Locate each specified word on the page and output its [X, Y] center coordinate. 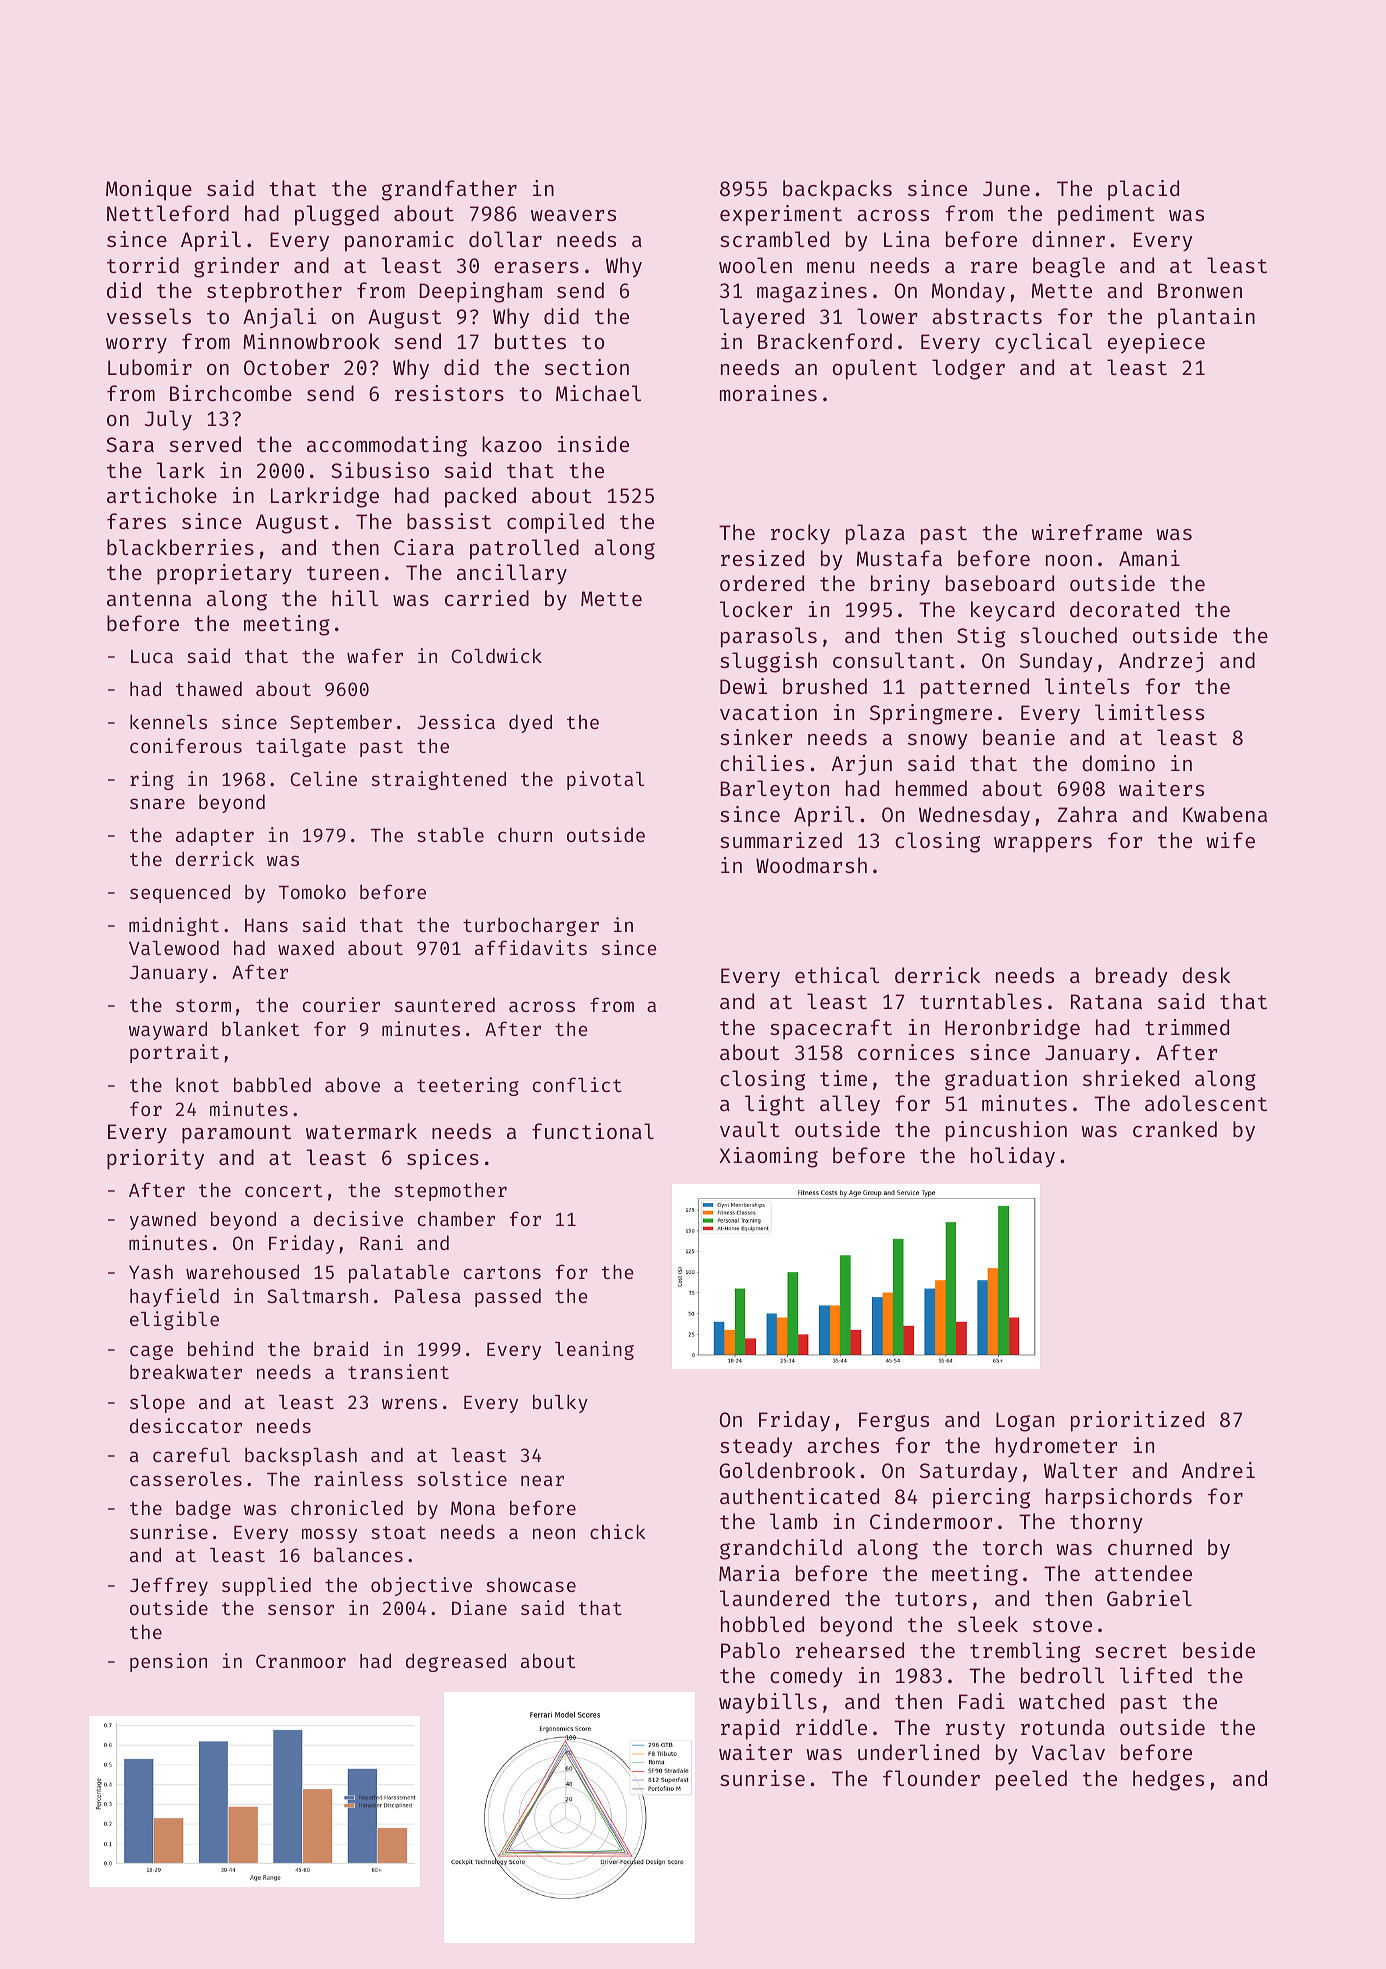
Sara [130, 444]
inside [593, 444]
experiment [781, 215]
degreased [456, 1663]
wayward [168, 1031]
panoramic [399, 241]
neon [554, 1533]
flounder [931, 1778]
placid [1143, 190]
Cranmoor [301, 1661]
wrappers [1043, 845]
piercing [981, 1498]
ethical [837, 975]
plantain [1206, 318]
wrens [409, 1403]
